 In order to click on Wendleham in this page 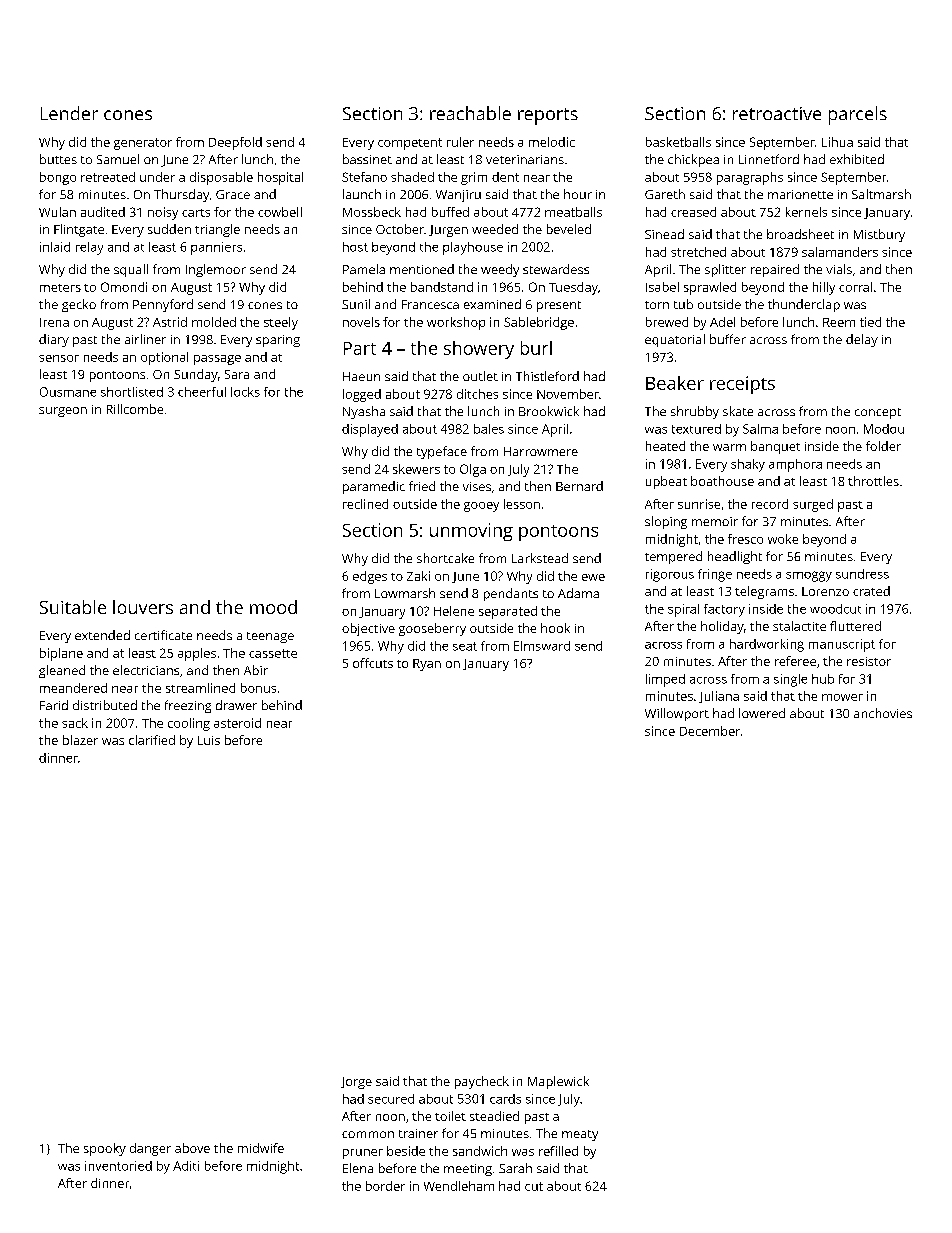, I will do `click(459, 1186)`.
